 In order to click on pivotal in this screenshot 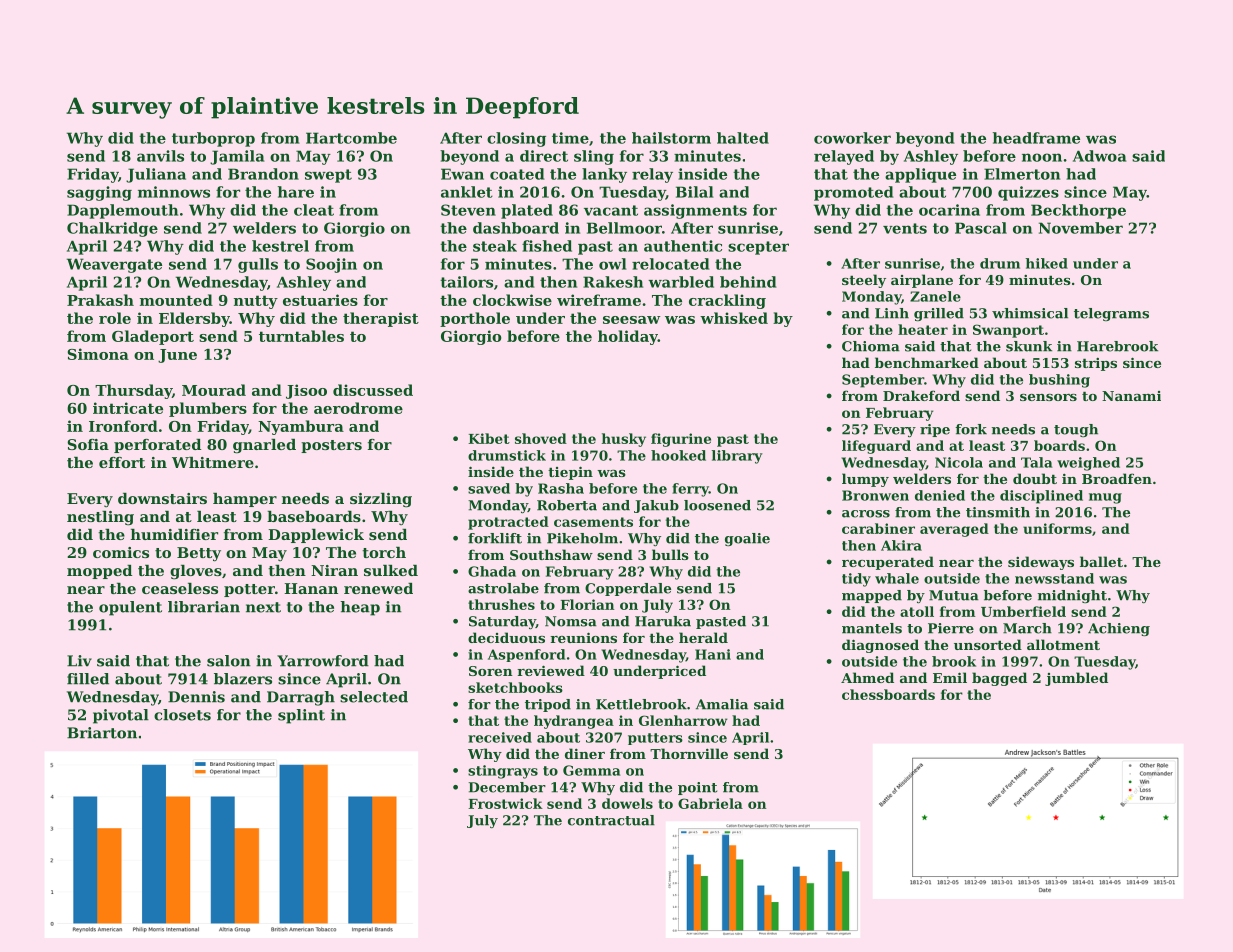, I will do `click(121, 716)`.
